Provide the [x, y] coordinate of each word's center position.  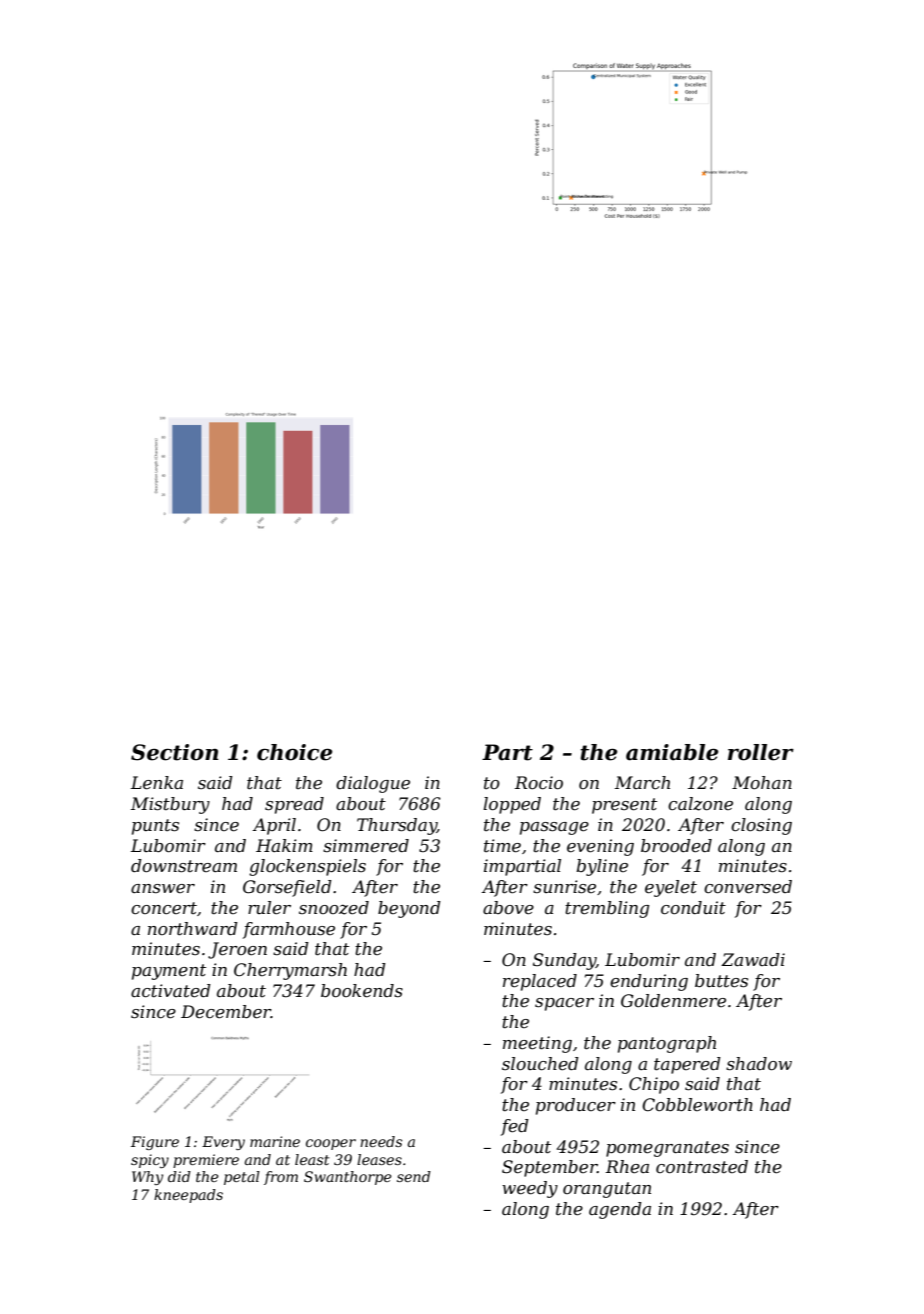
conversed [748, 887]
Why [147, 1178]
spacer [564, 1004]
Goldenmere [673, 1001]
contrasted [702, 1167]
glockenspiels [307, 867]
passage [554, 828]
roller [761, 752]
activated [171, 991]
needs [381, 1141]
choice [294, 752]
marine [275, 1141]
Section [175, 752]
